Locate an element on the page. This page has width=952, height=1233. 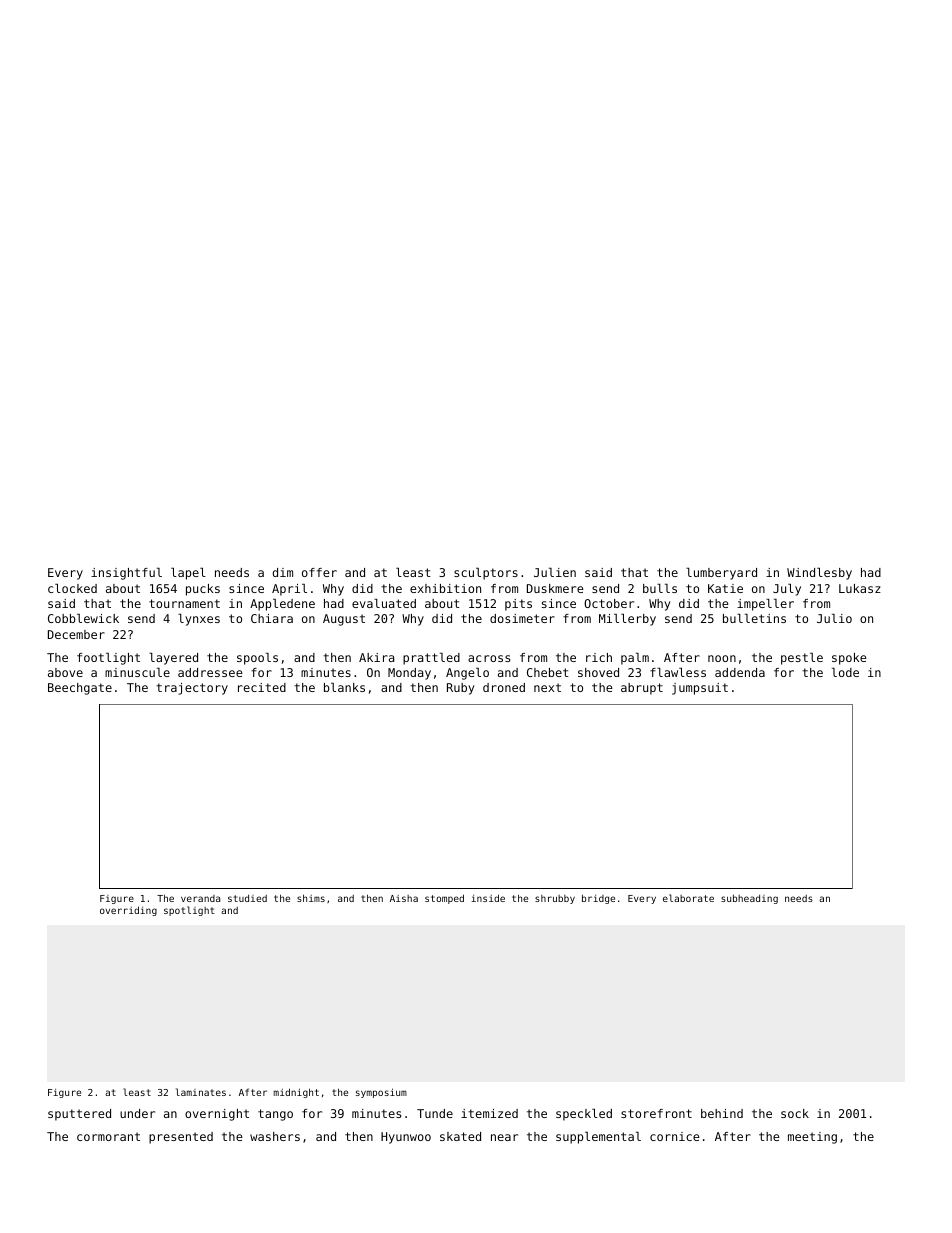
Beechgate is located at coordinates (80, 689).
